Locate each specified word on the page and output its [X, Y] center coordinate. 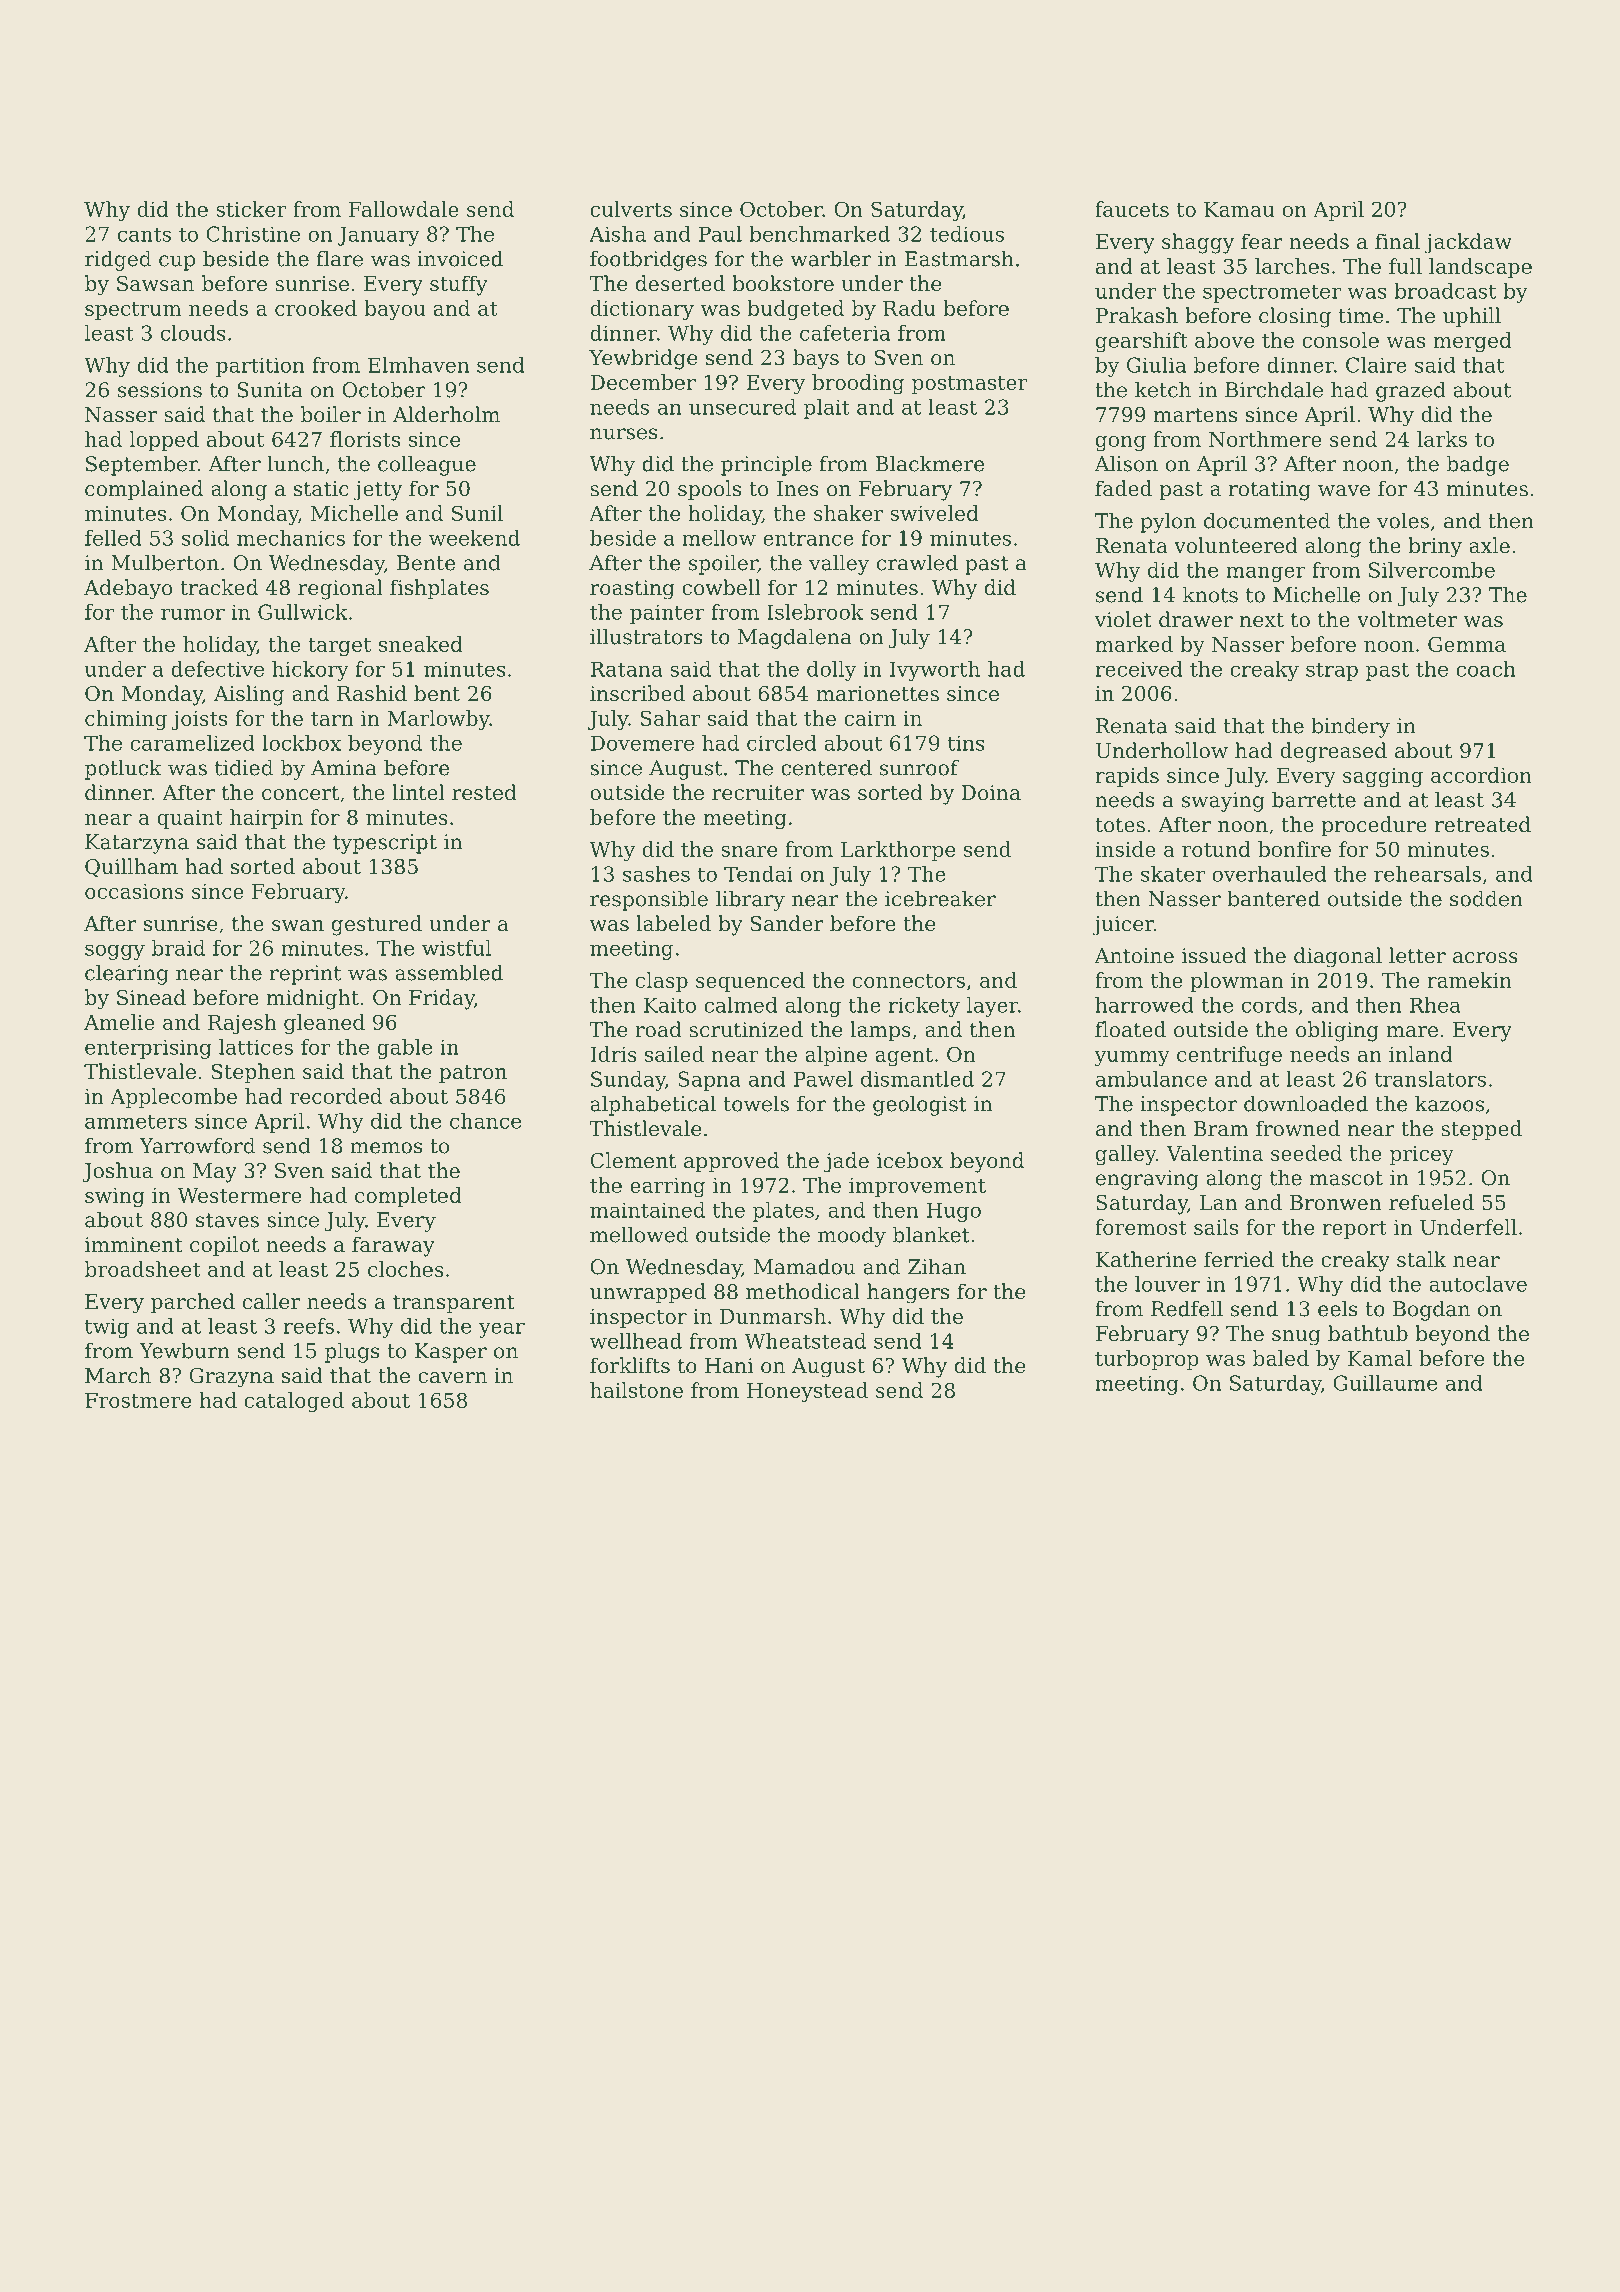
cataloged [294, 1402]
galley [1126, 1155]
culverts [631, 209]
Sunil [477, 513]
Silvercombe [1432, 570]
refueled [1431, 1202]
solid [205, 538]
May [215, 1173]
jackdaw [1468, 243]
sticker [251, 209]
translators [1430, 1079]
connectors [909, 981]
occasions [134, 891]
